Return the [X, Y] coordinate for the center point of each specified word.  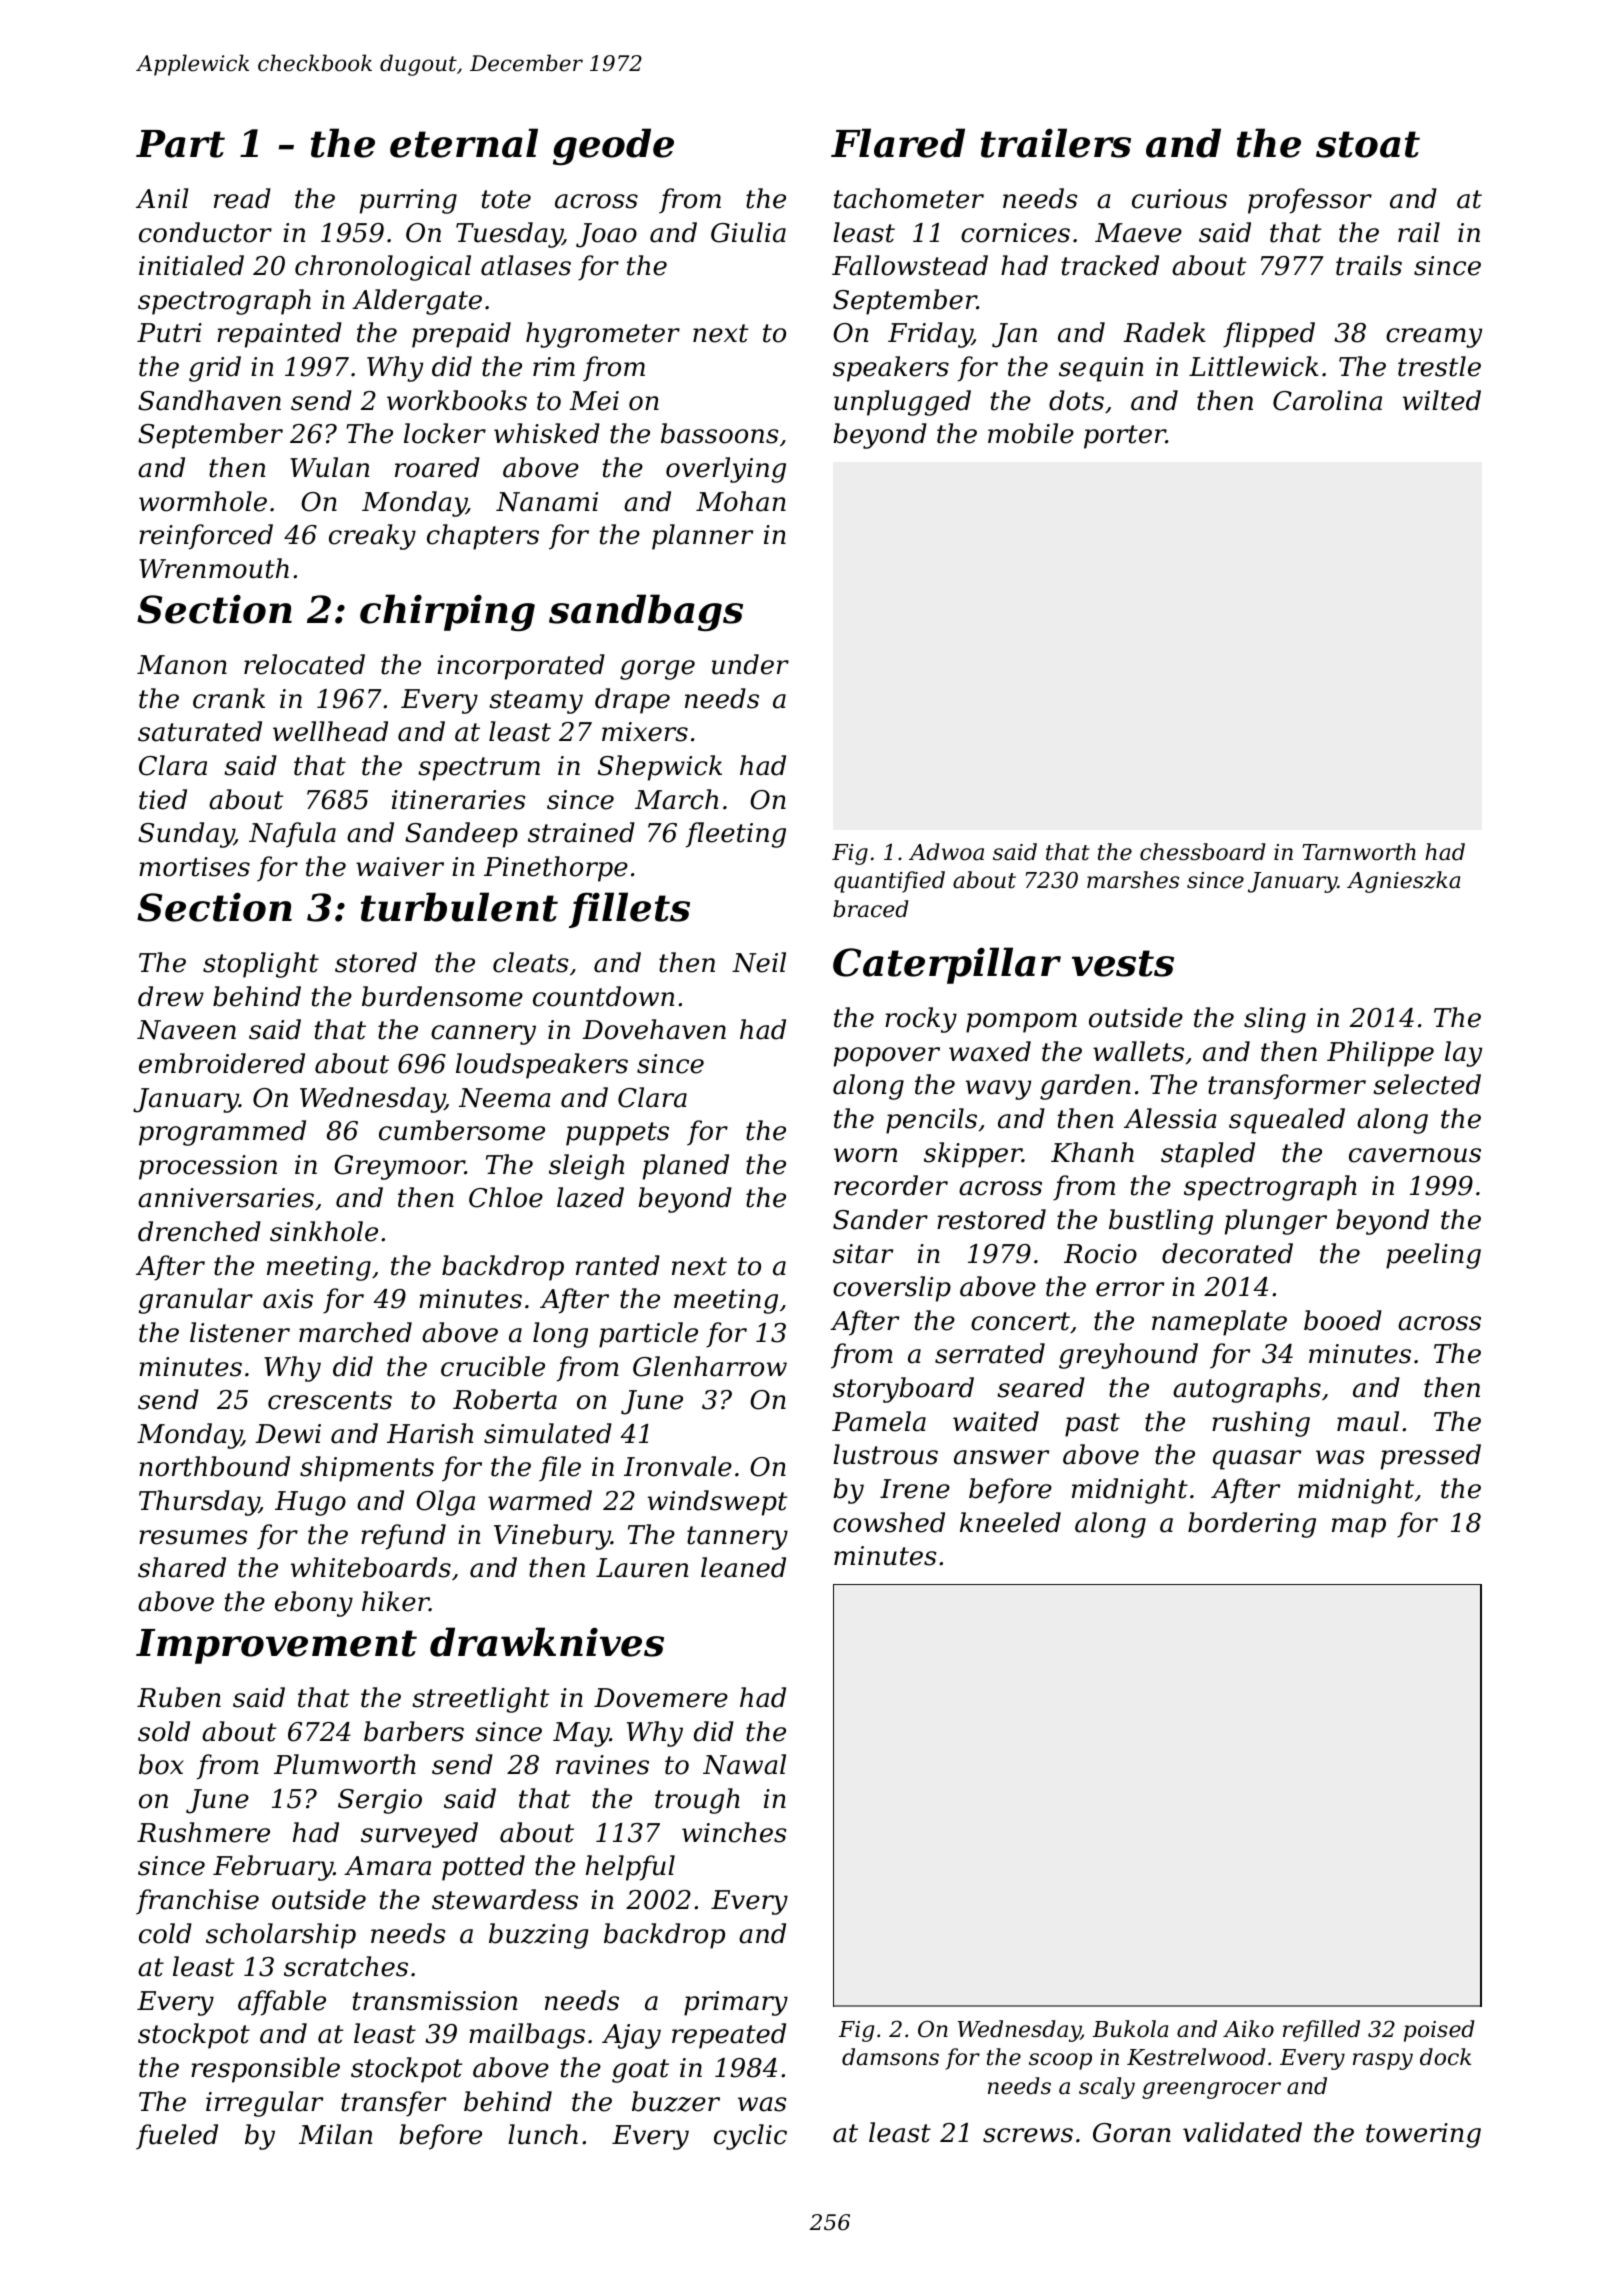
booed [1343, 1320]
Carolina [1327, 400]
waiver [400, 867]
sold [164, 1731]
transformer [1287, 1087]
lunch [543, 2134]
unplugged [902, 403]
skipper [973, 1155]
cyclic [750, 2137]
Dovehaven [654, 1029]
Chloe [506, 1197]
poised [1439, 2031]
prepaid [461, 335]
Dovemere [661, 1698]
